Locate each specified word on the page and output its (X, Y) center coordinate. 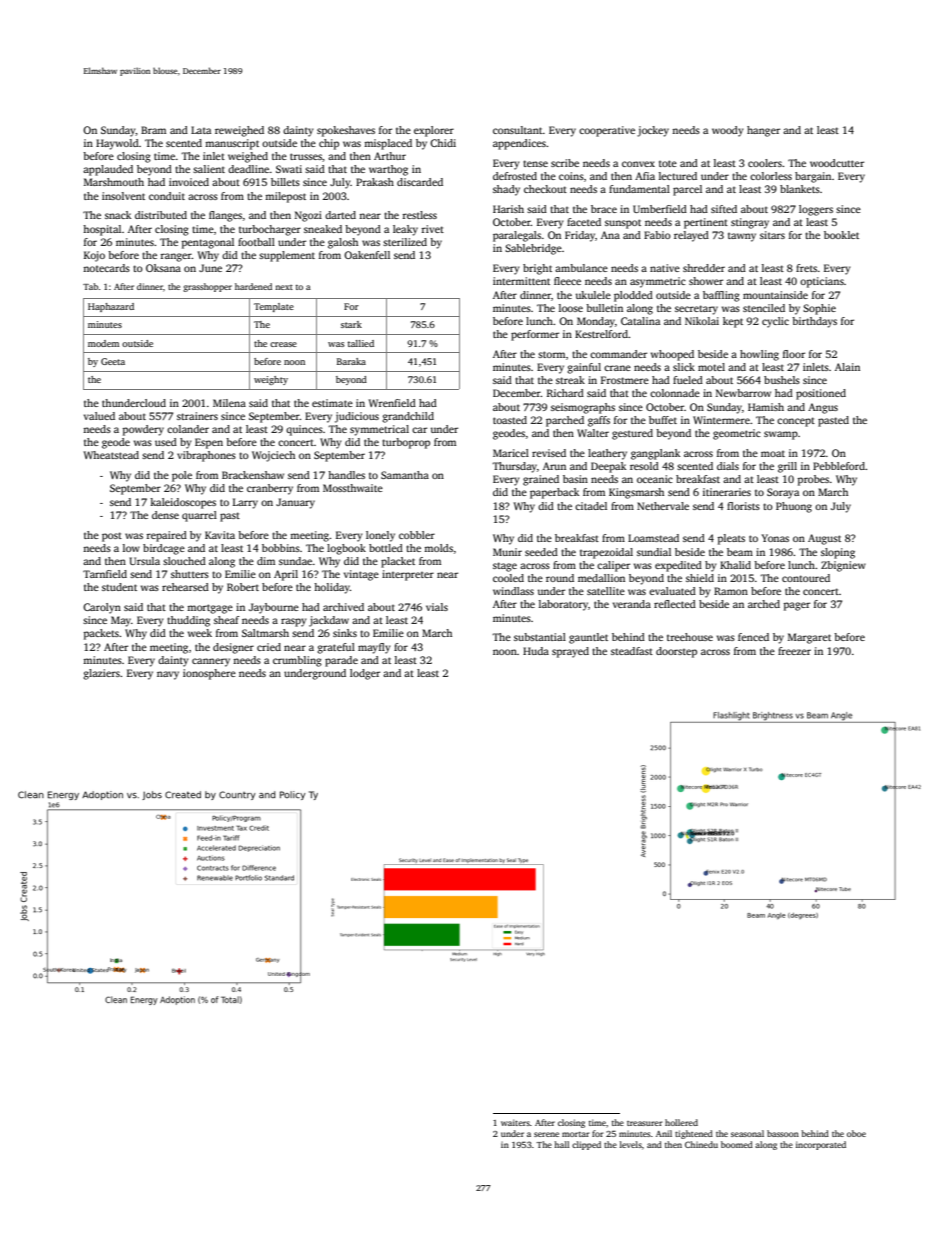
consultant (518, 130)
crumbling (297, 661)
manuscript (232, 144)
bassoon (783, 1133)
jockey (653, 131)
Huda (536, 651)
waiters (515, 1122)
